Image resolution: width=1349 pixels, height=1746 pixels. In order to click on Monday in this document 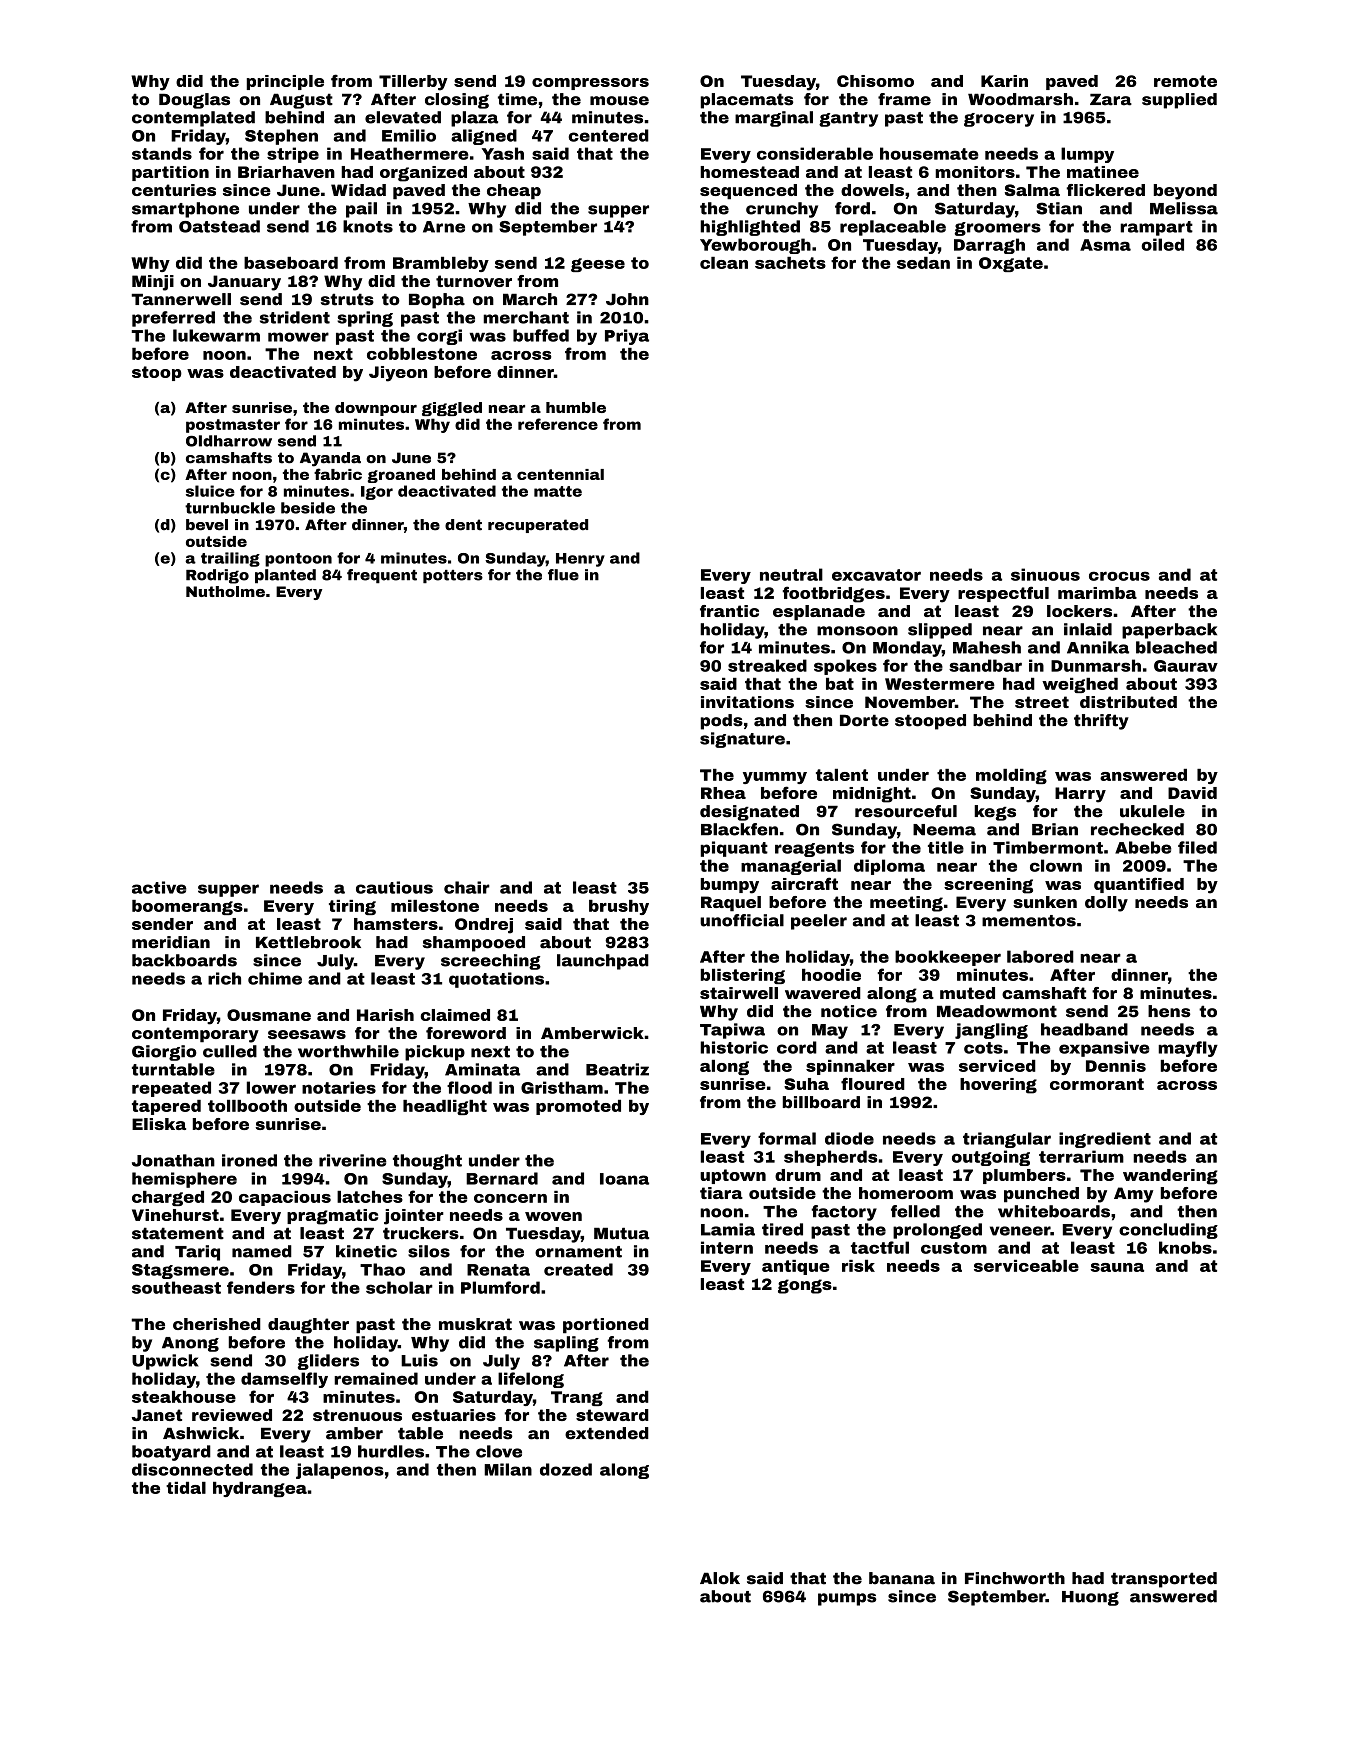, I will do `click(907, 649)`.
